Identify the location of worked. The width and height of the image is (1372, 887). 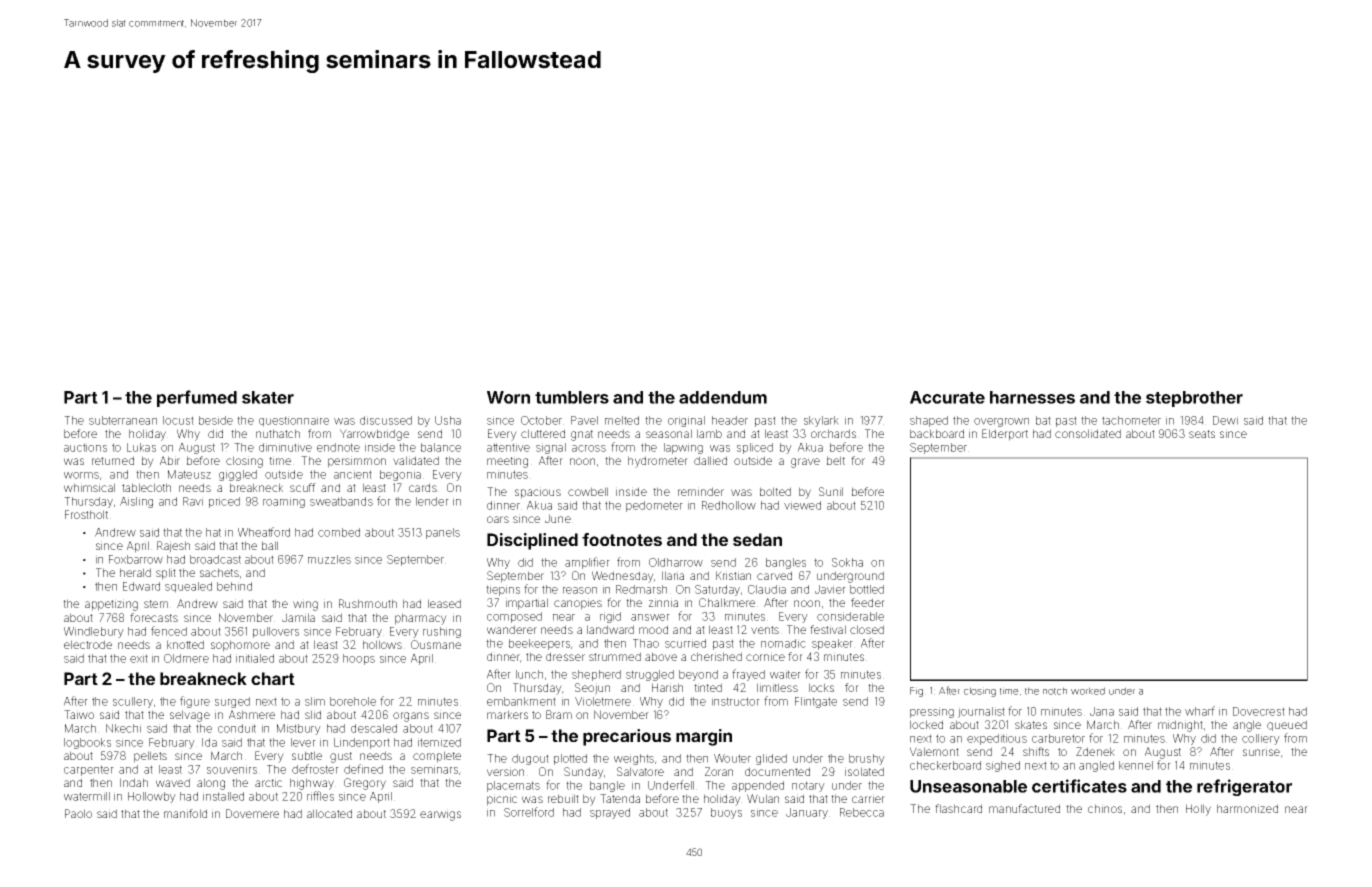
(1088, 691).
